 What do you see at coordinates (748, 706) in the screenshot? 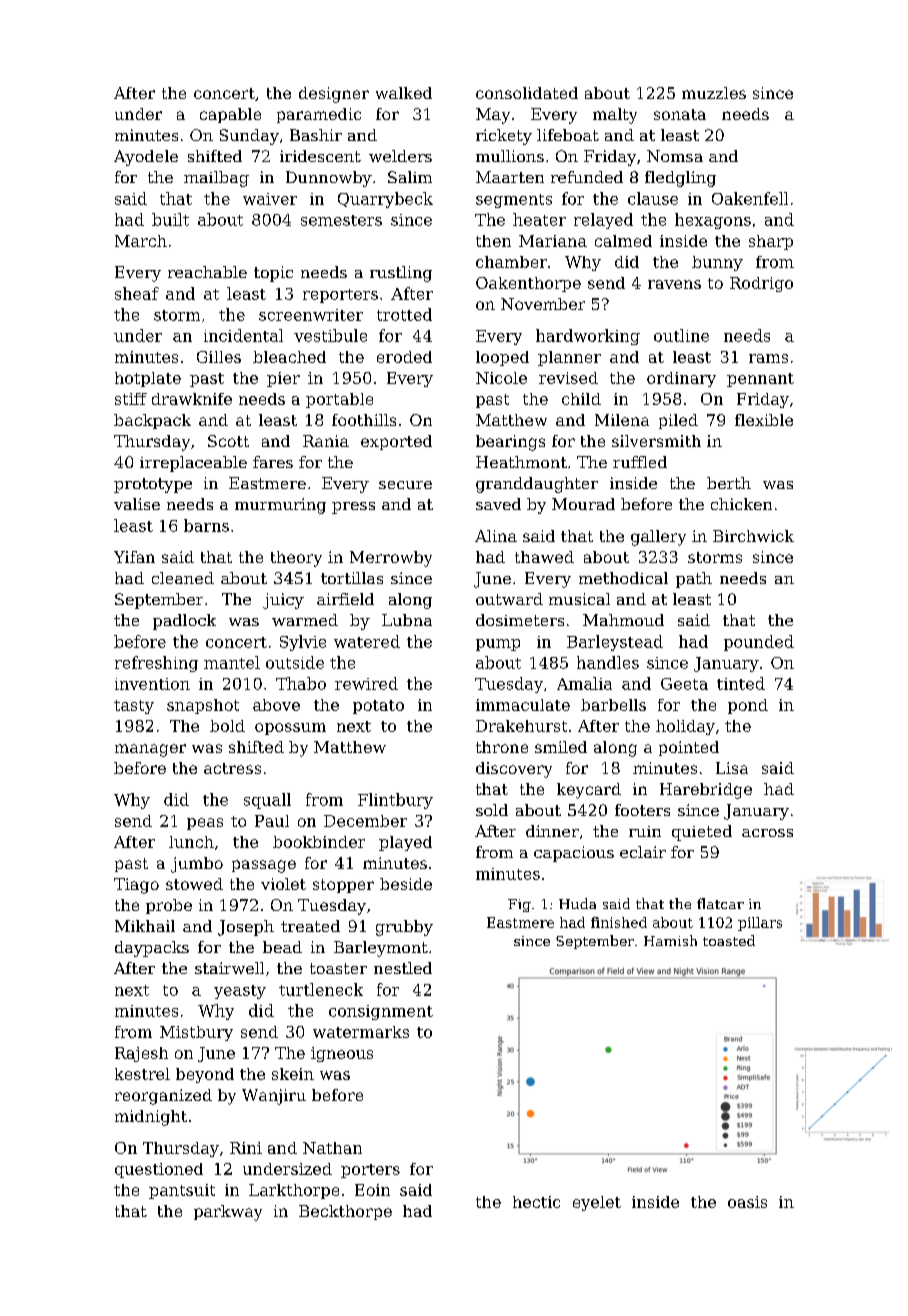
I see `pond` at bounding box center [748, 706].
